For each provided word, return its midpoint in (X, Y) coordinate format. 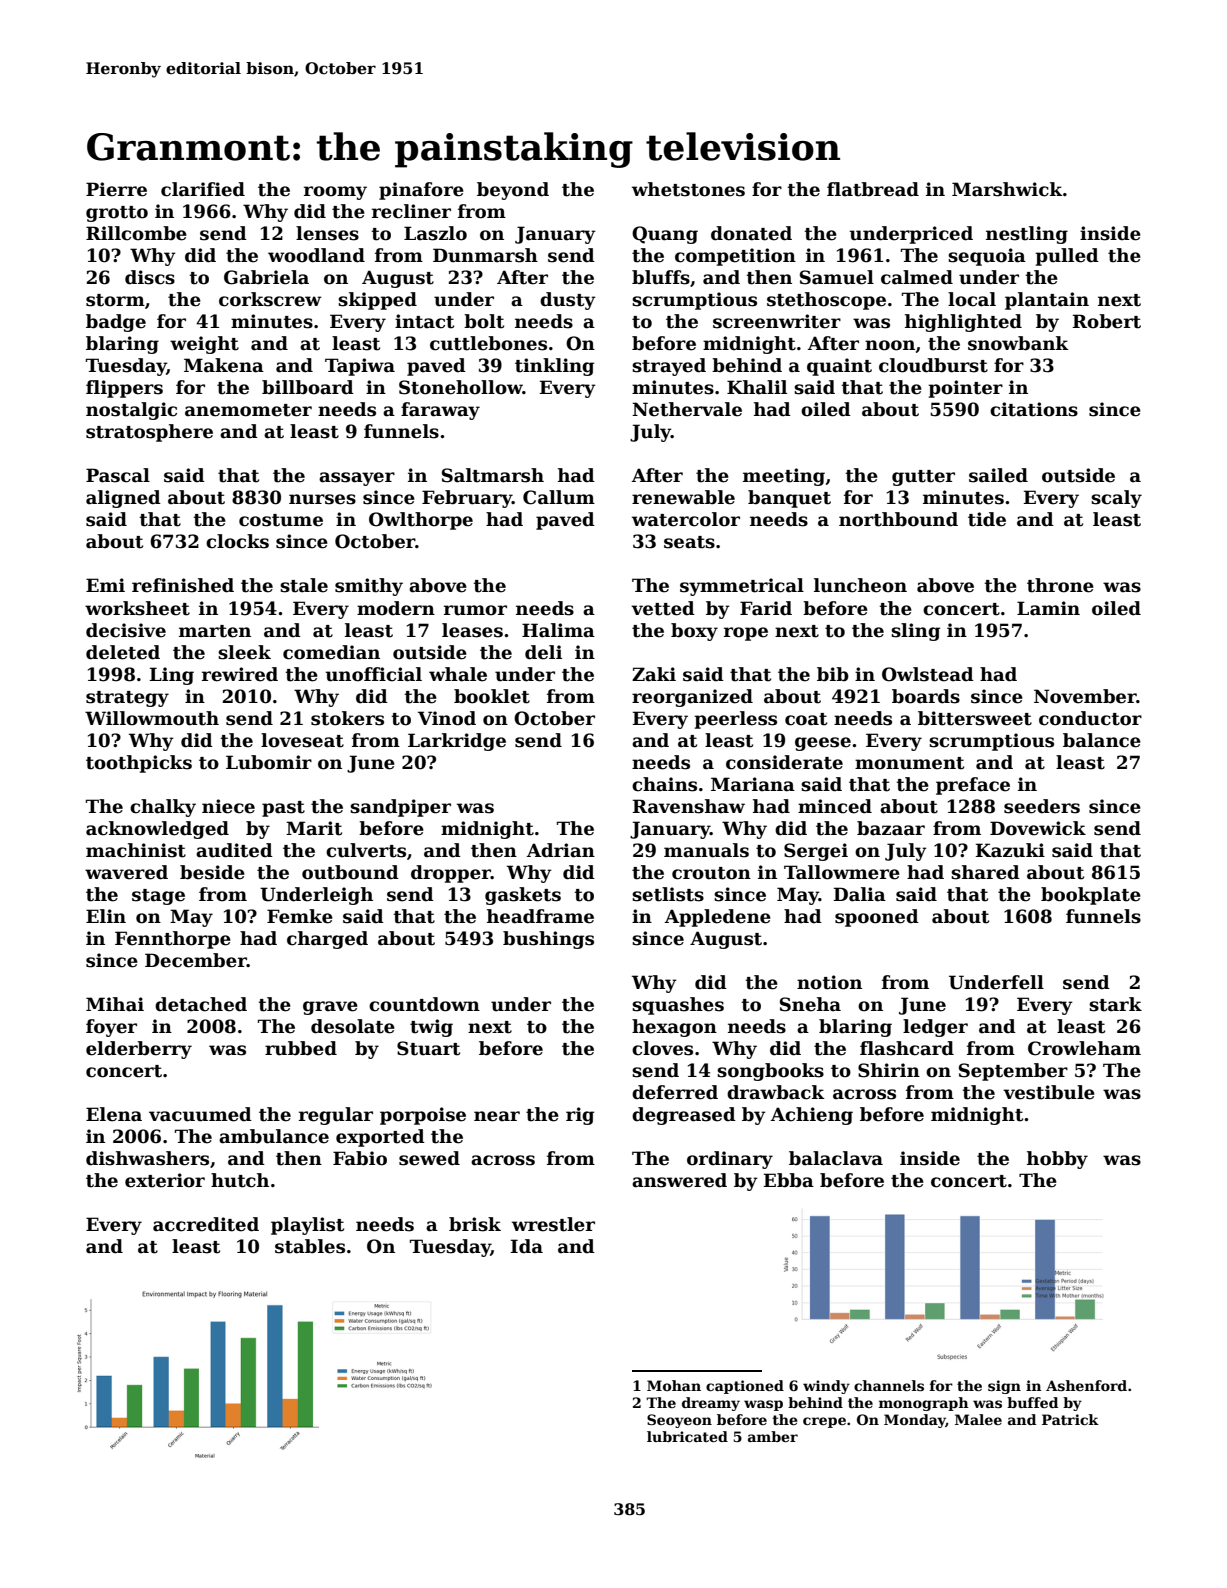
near (497, 1116)
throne (1060, 585)
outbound (350, 872)
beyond (513, 191)
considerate (784, 762)
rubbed (301, 1048)
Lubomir (269, 762)
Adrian (561, 850)
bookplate (1091, 896)
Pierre (116, 189)
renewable (683, 497)
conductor (1090, 718)
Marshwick (1007, 189)
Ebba (788, 1180)
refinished (183, 585)
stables (310, 1246)
